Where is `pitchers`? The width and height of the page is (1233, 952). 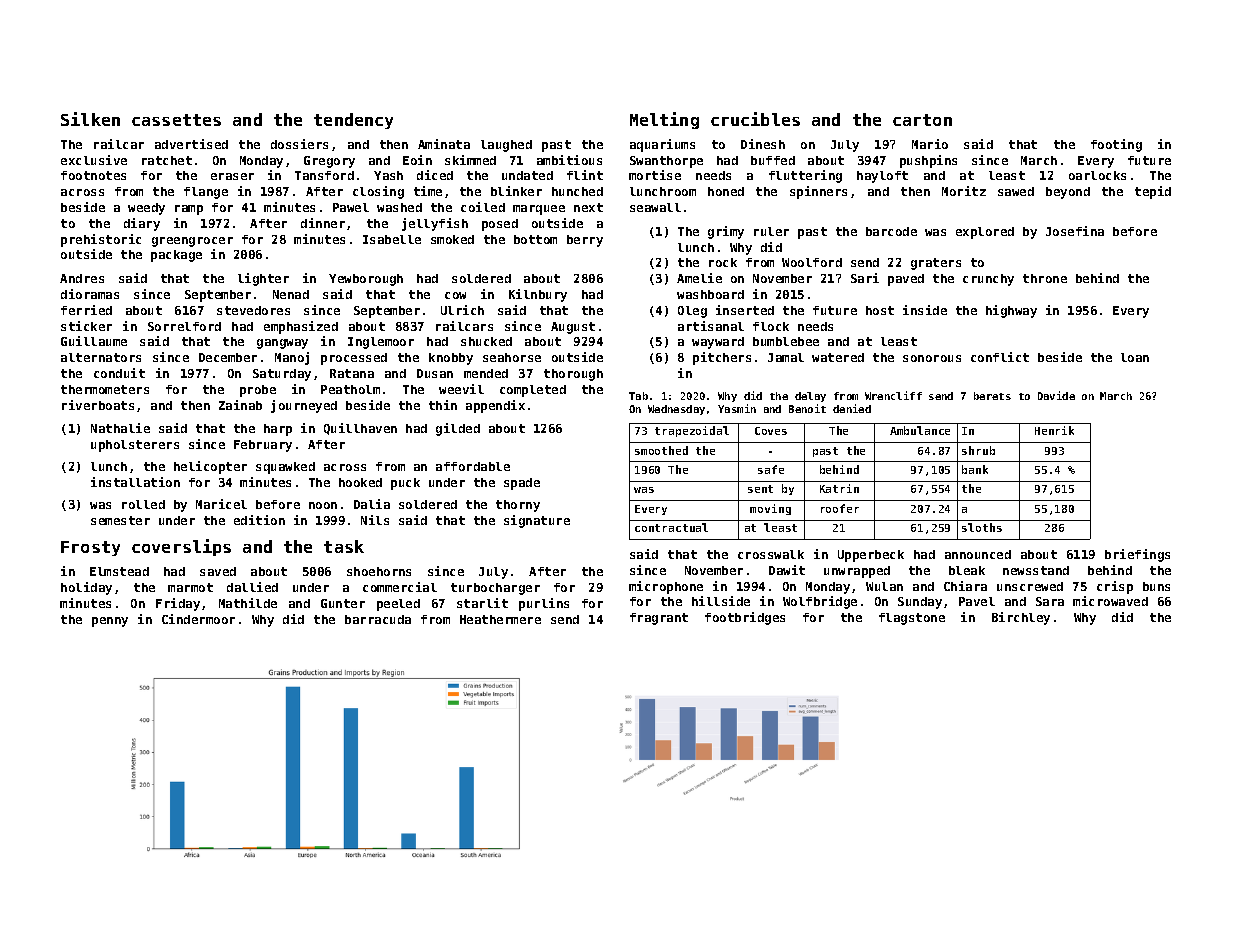 pitchers is located at coordinates (722, 358).
